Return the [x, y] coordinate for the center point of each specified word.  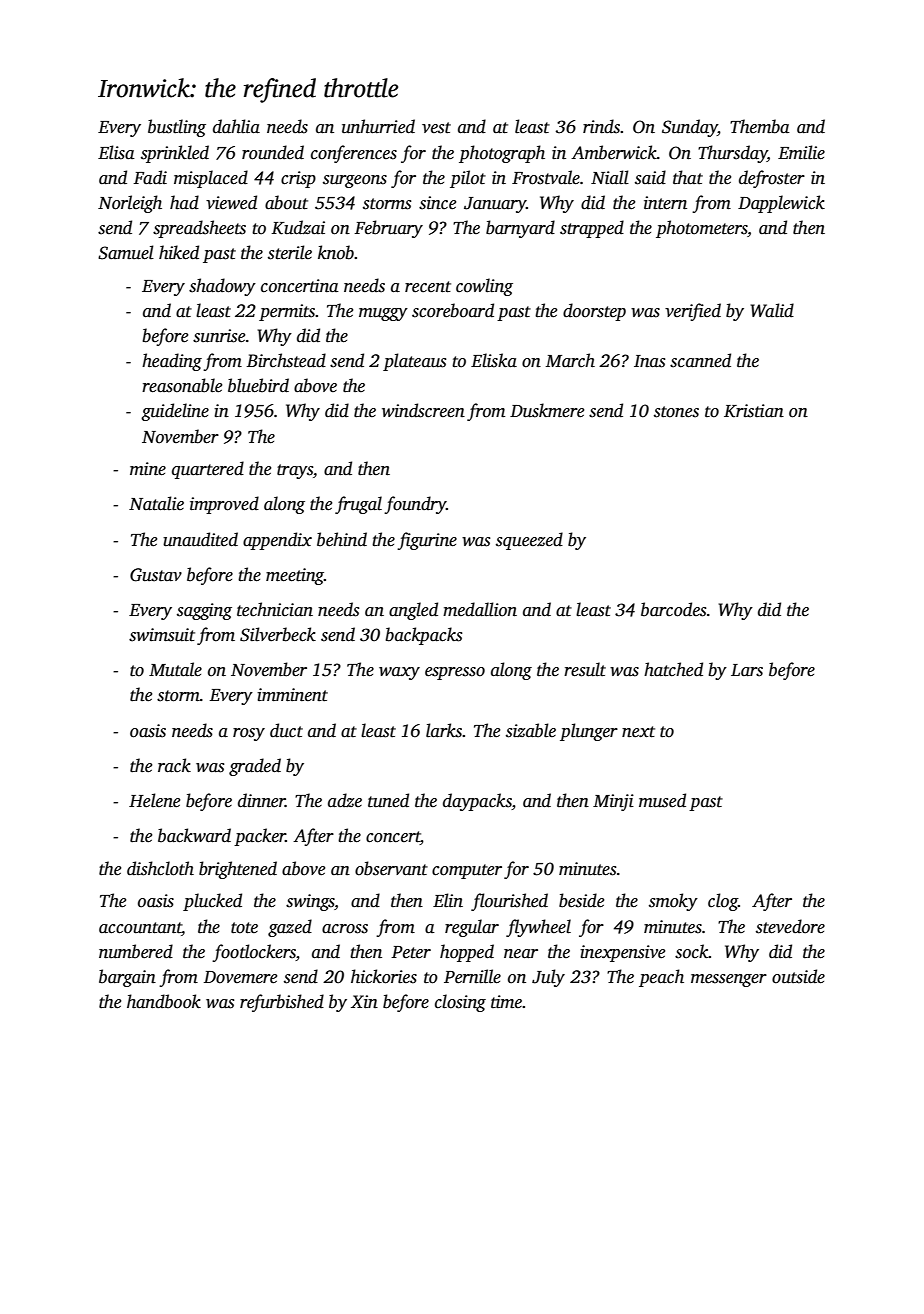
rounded [273, 152]
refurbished [282, 1003]
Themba [760, 126]
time [506, 1002]
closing [460, 1003]
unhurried [378, 126]
